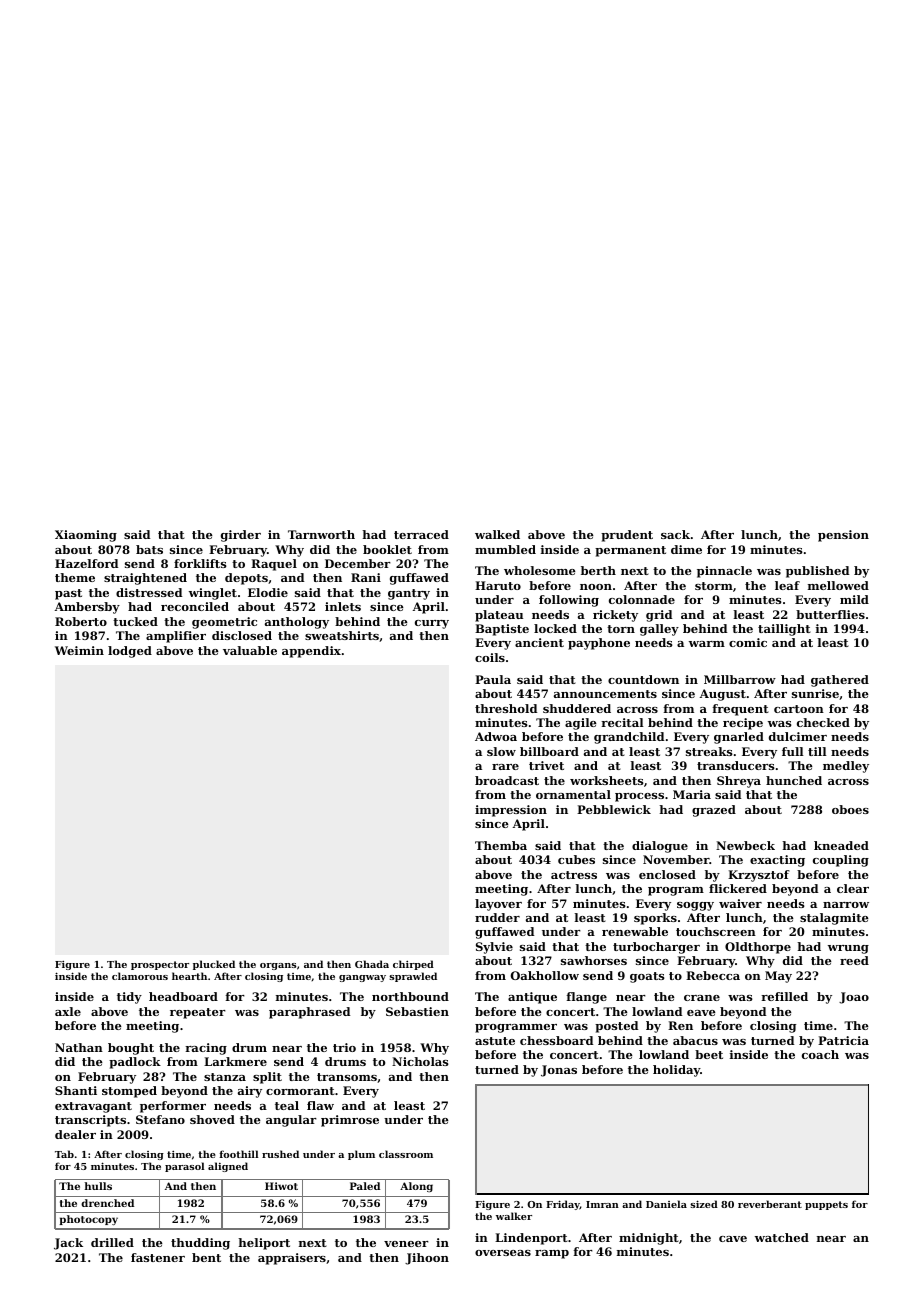  Describe the element at coordinates (503, 1253) in the document. I see `overseas` at that location.
